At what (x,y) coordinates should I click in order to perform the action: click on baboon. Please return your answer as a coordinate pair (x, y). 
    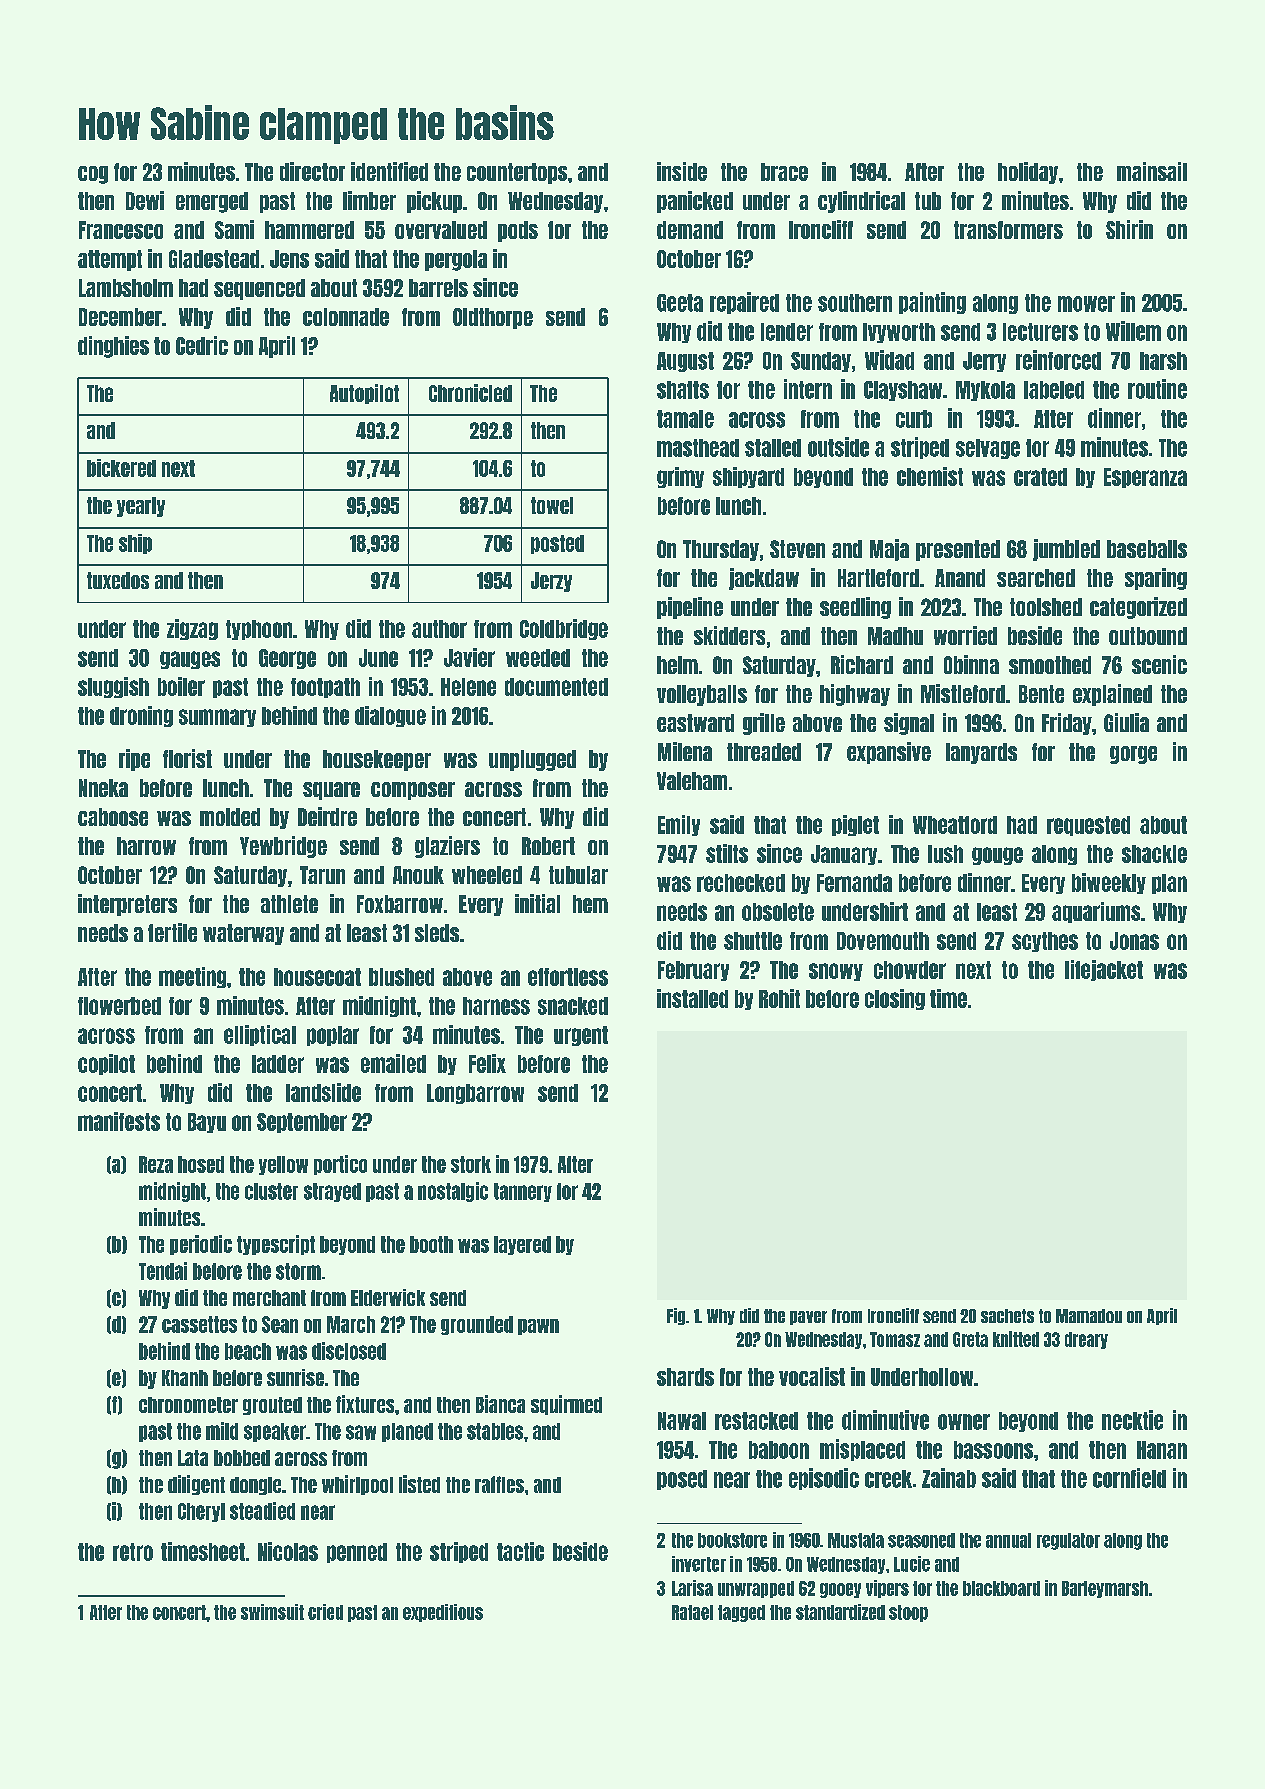
    Looking at the image, I should click on (779, 1450).
